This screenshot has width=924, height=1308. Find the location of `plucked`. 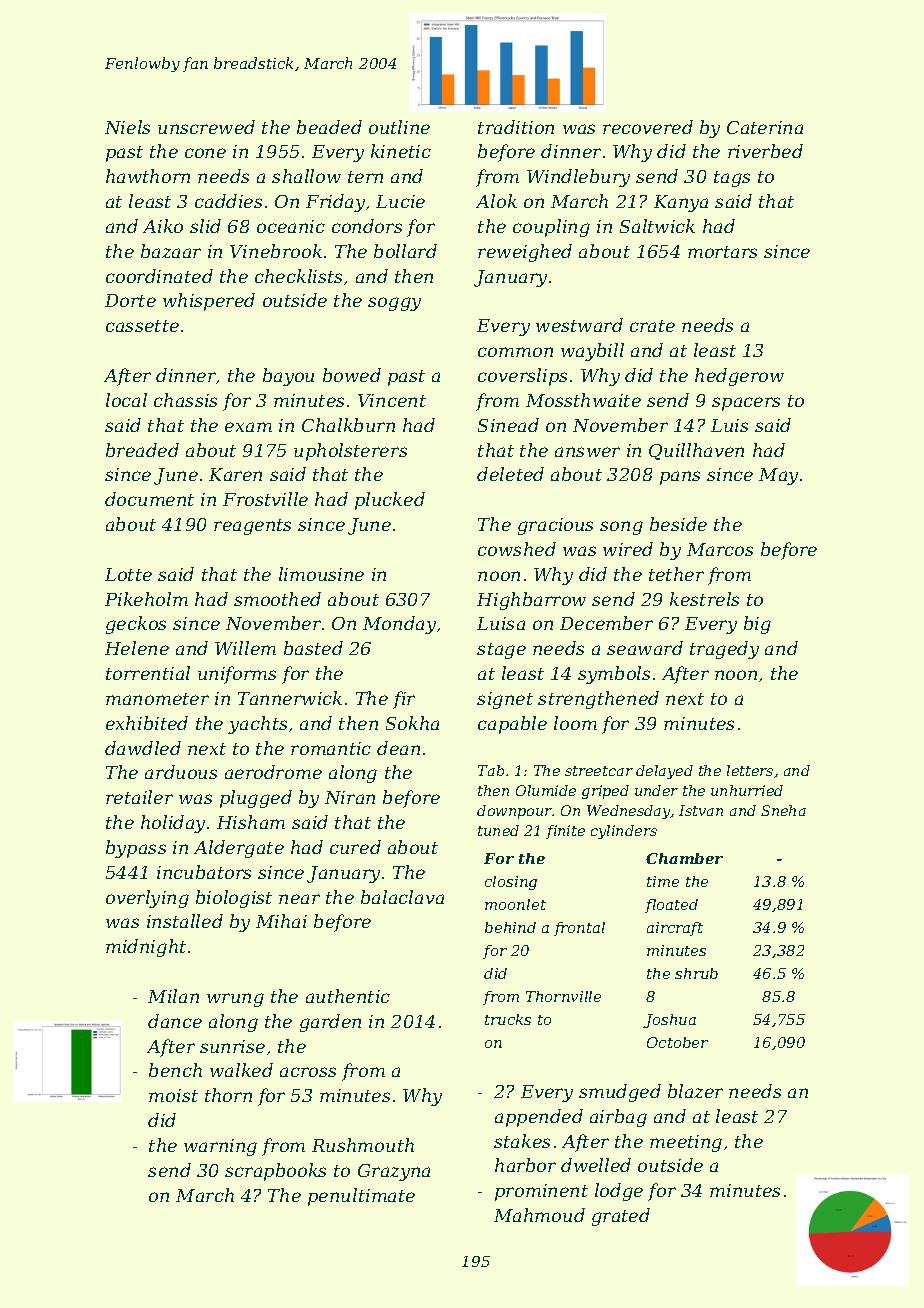

plucked is located at coordinates (390, 501).
